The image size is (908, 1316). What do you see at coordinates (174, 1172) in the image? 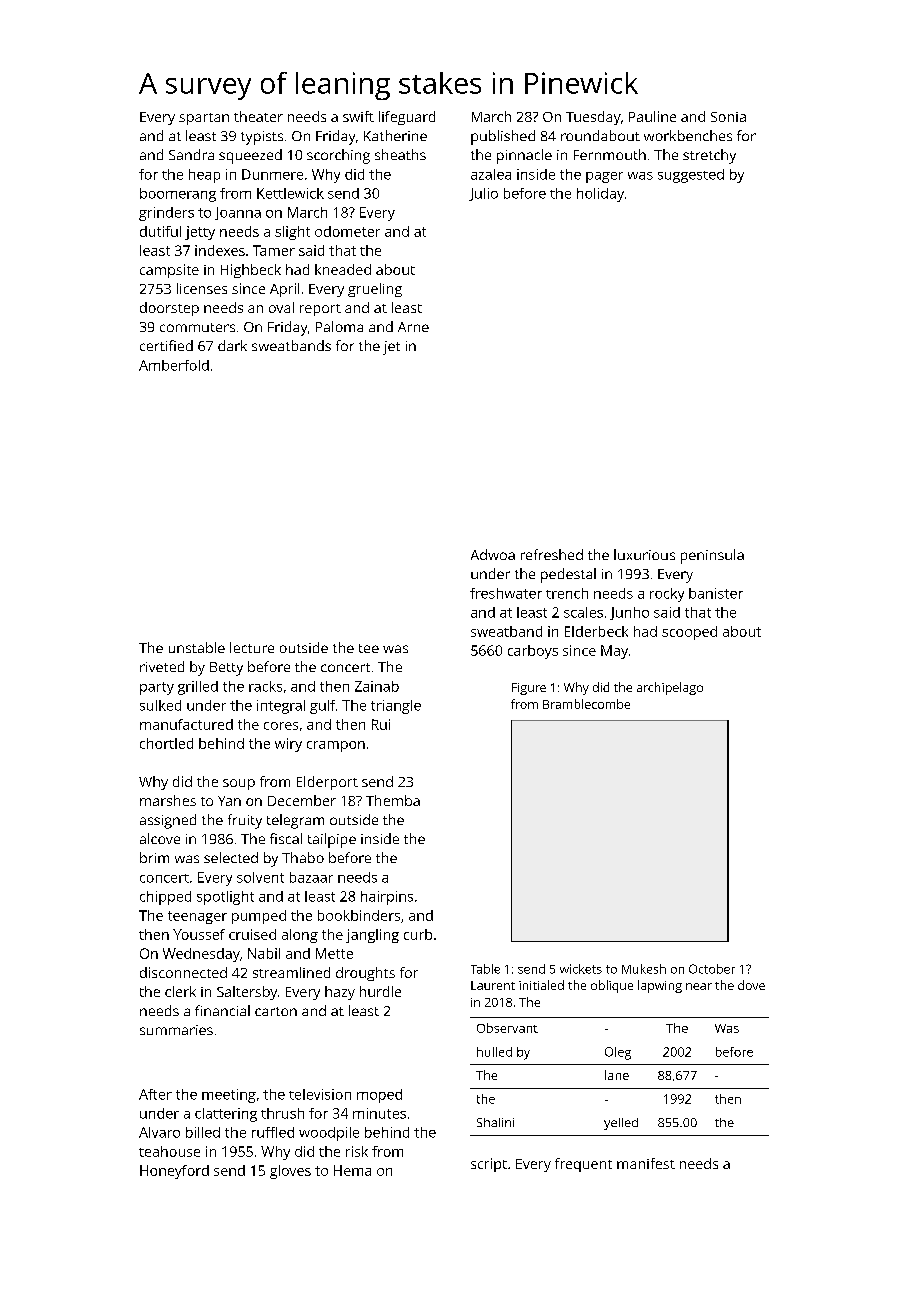
I see `Honeyford` at bounding box center [174, 1172].
